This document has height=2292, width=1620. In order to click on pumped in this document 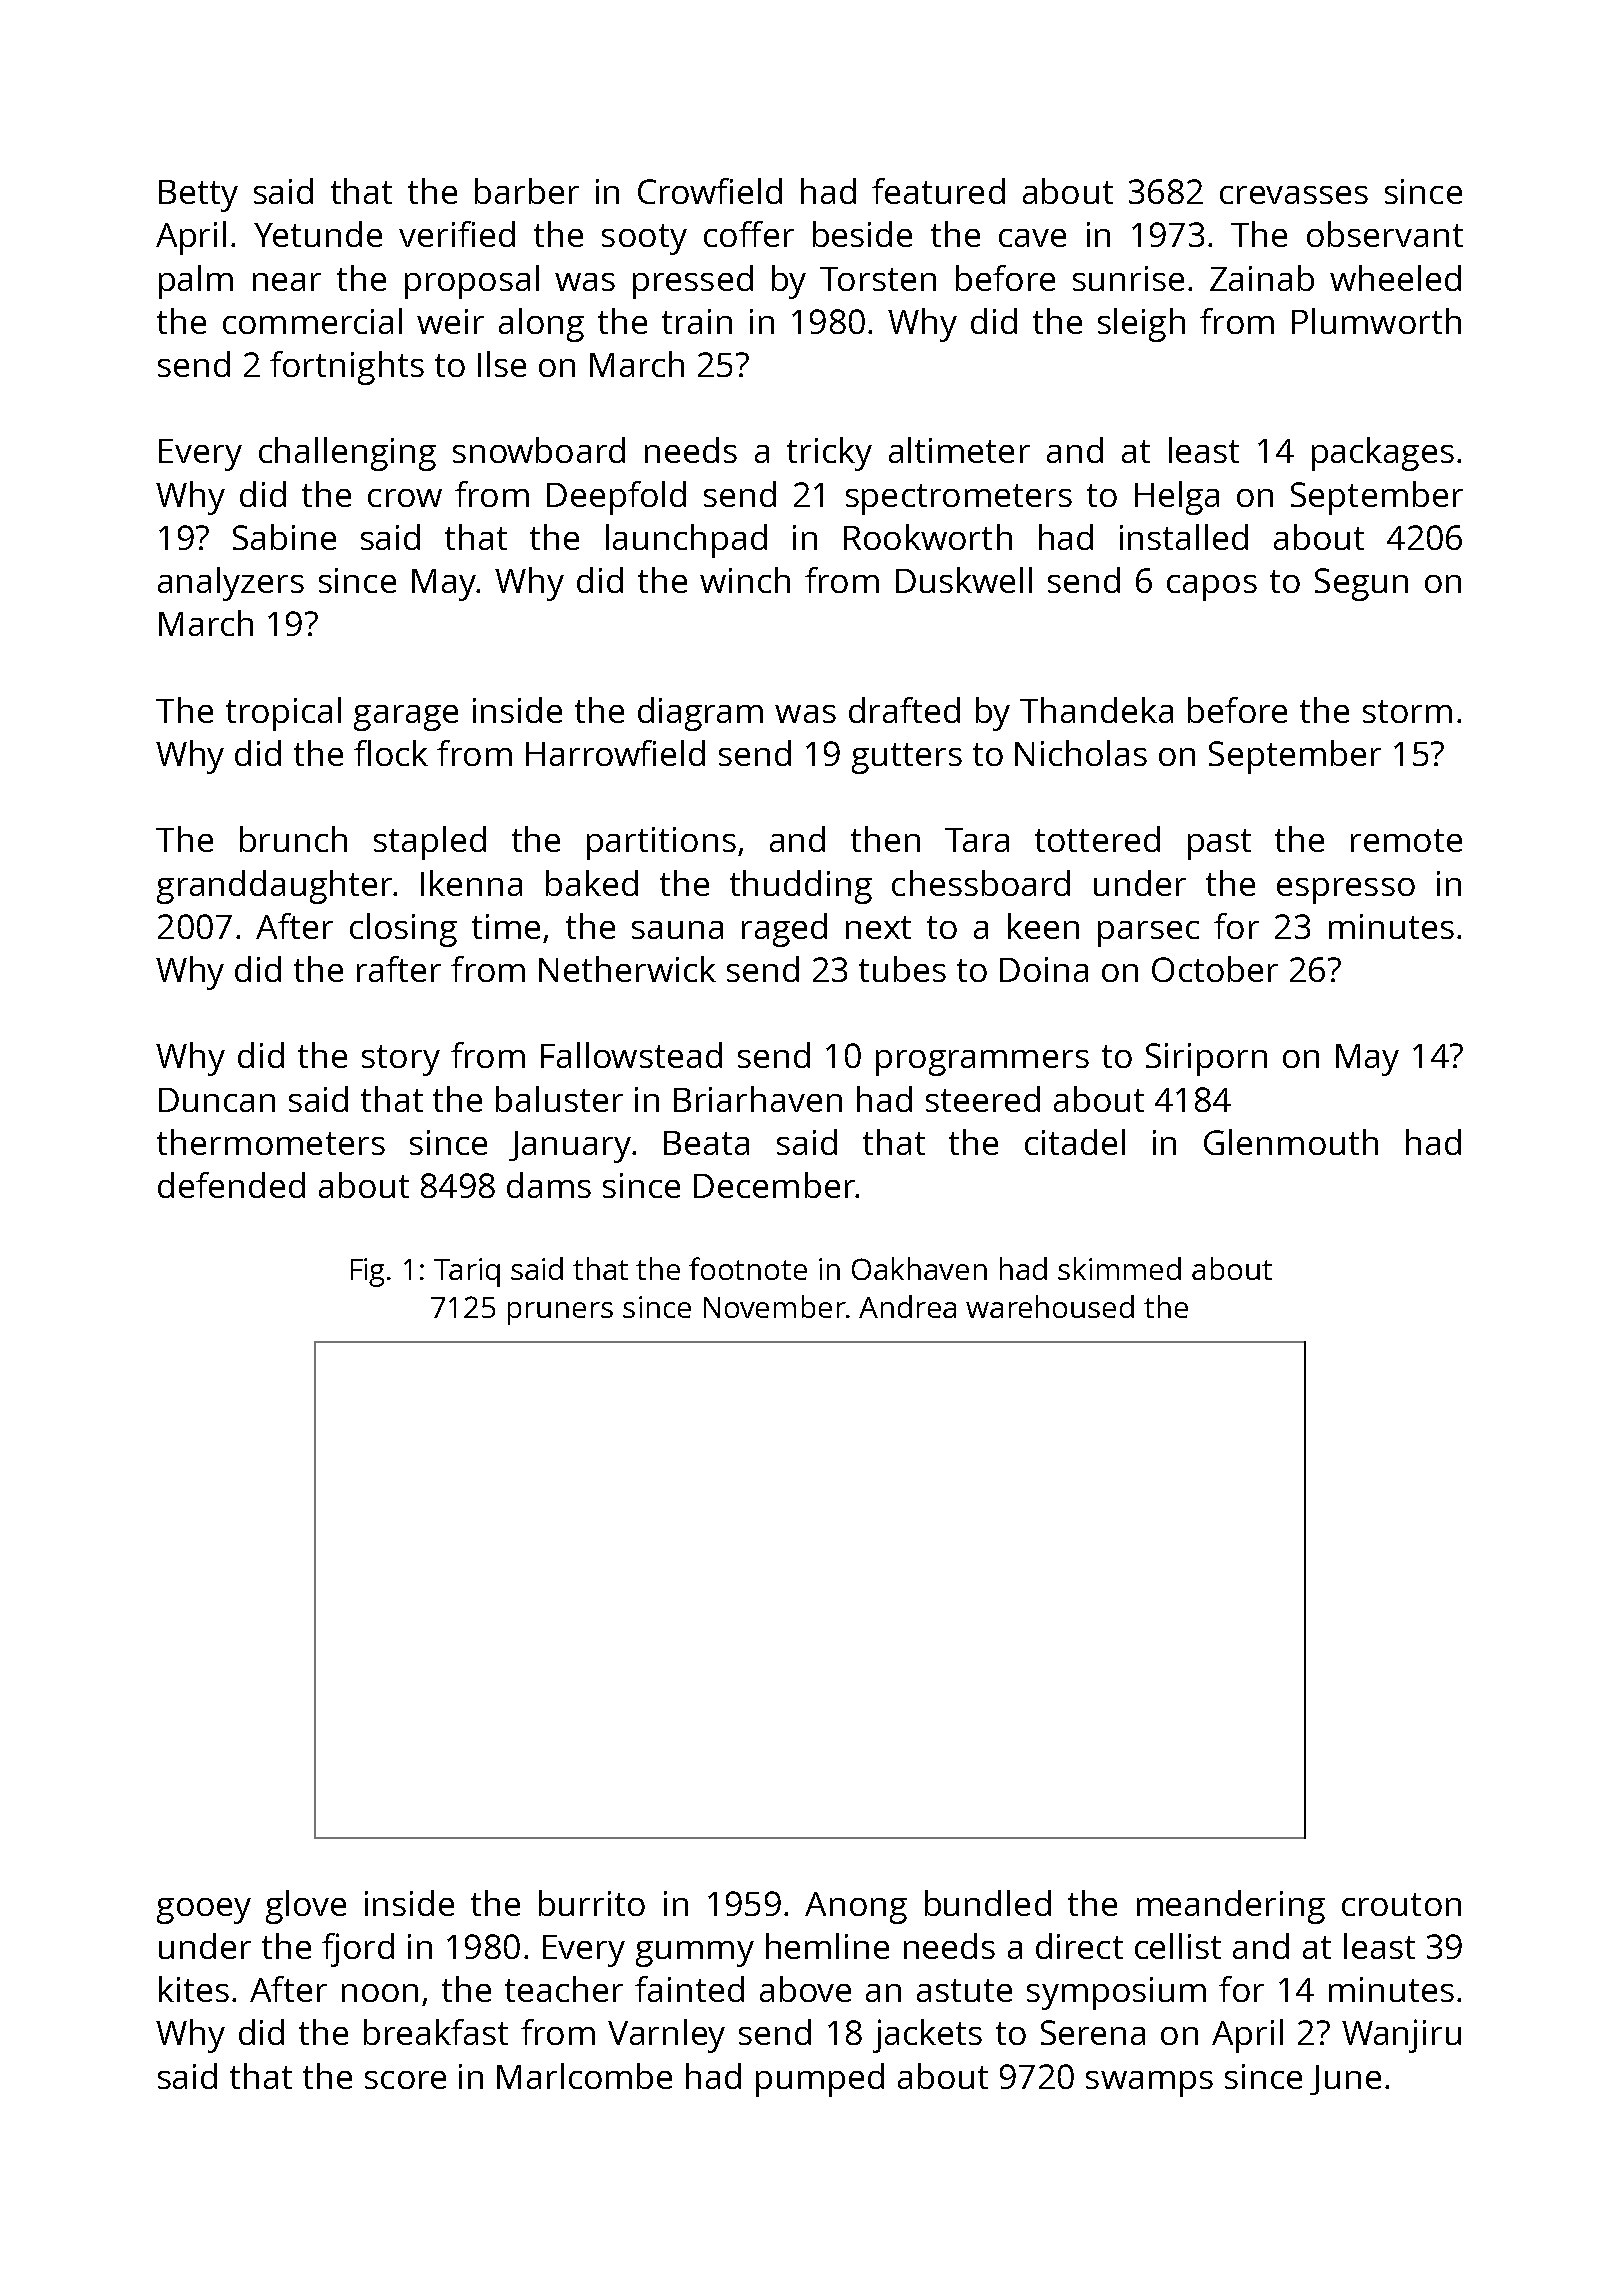, I will do `click(820, 2080)`.
